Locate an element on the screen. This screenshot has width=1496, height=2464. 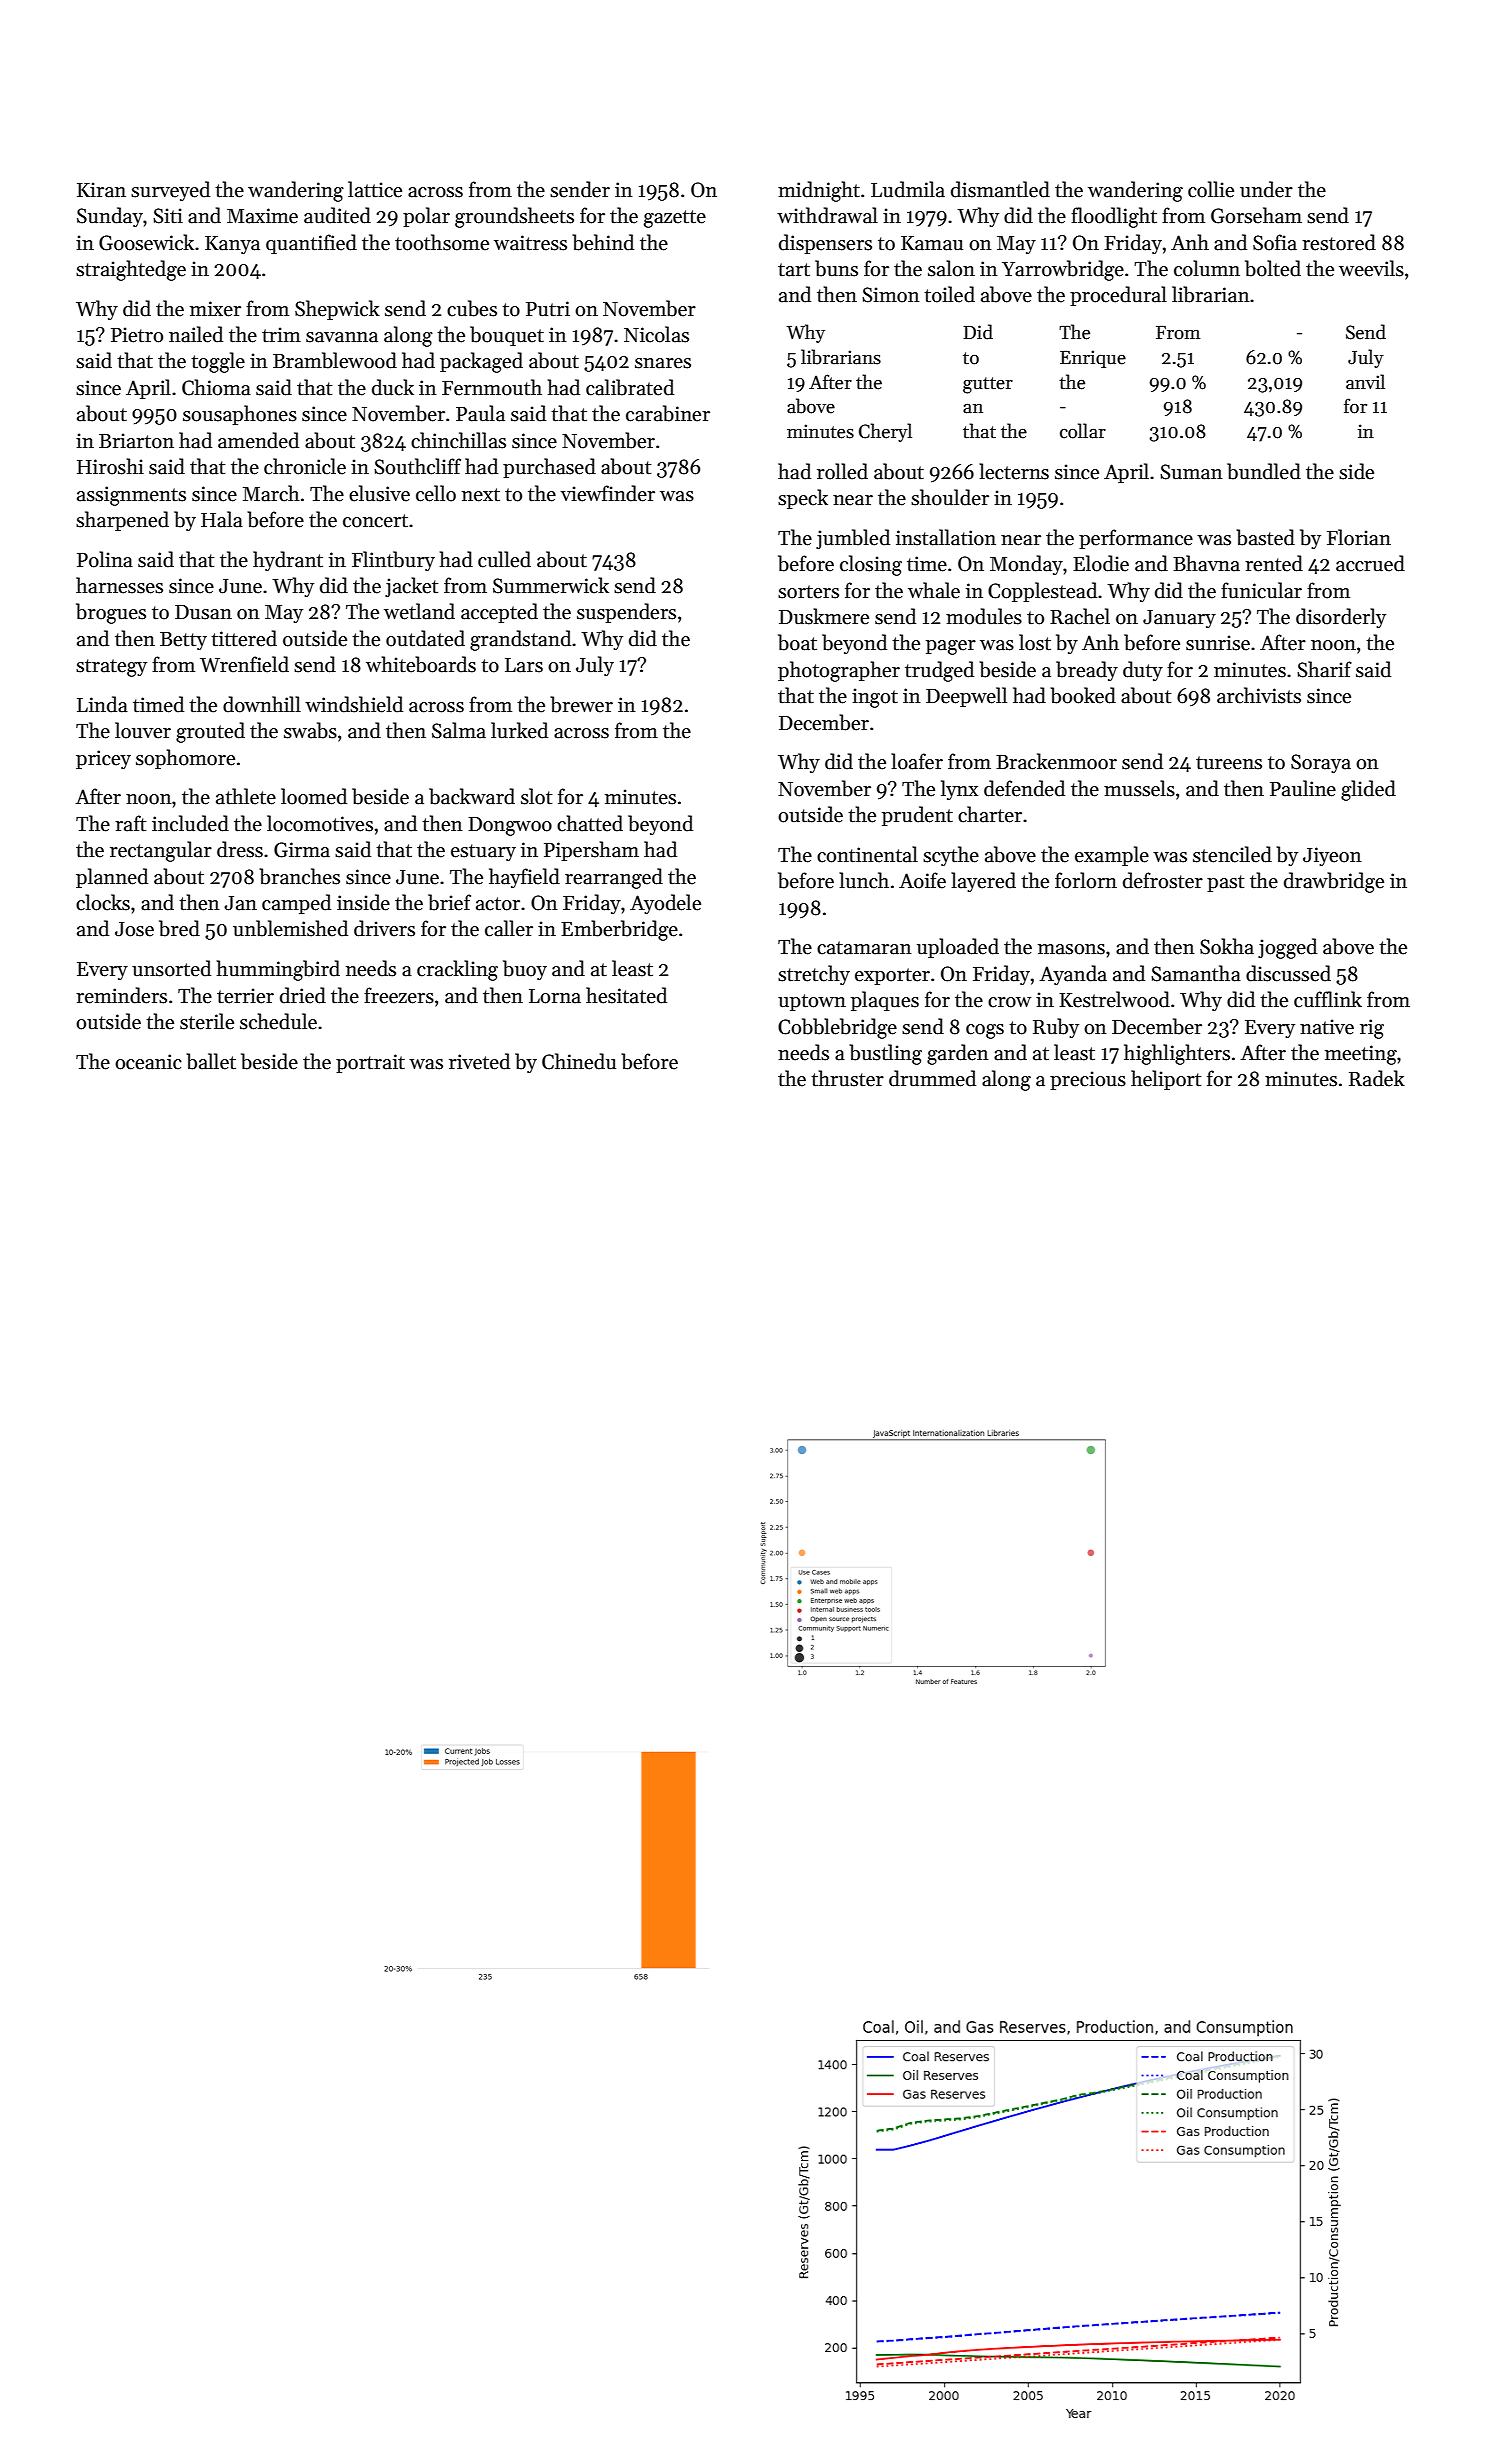
cufflink is located at coordinates (1328, 999).
